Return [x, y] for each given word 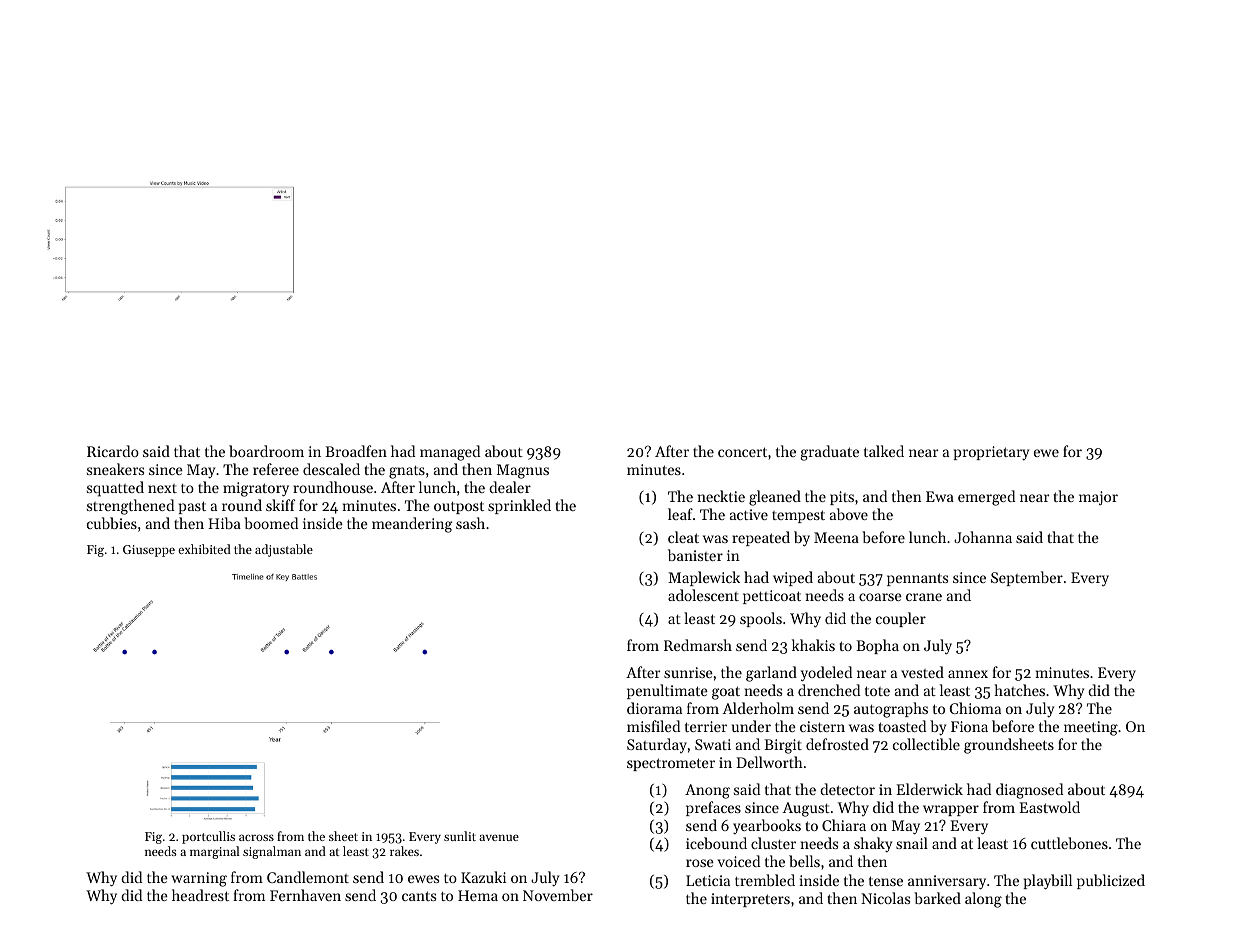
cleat [683, 537]
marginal [214, 852]
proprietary [991, 453]
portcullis [208, 837]
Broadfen [356, 451]
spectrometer [671, 764]
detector [847, 789]
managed [450, 453]
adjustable [284, 550]
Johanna [983, 537]
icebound [716, 843]
